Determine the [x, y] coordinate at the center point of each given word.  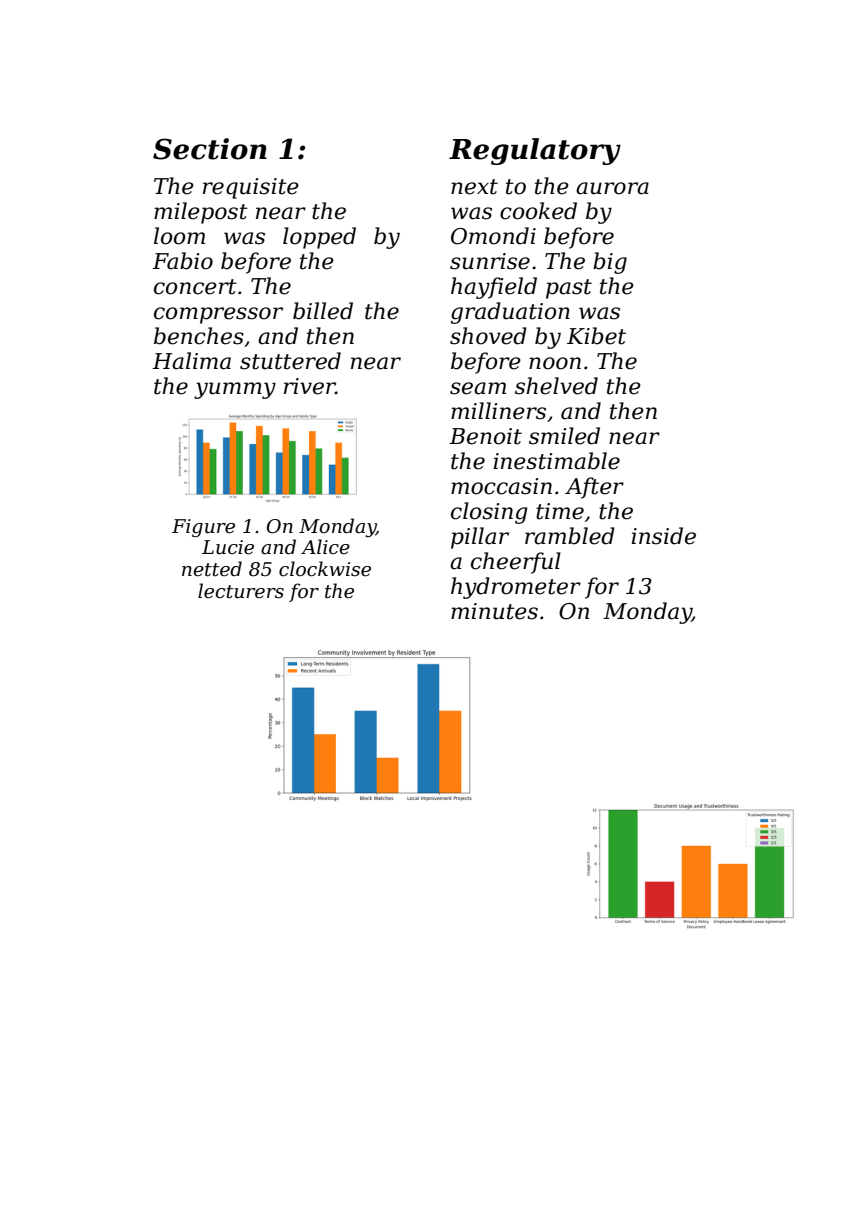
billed [323, 311]
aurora [612, 188]
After [594, 488]
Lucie [228, 547]
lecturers [241, 591]
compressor [218, 315]
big [610, 263]
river [310, 386]
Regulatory [535, 151]
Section [210, 149]
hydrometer [516, 588]
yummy [235, 390]
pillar [480, 538]
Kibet [596, 336]
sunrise [490, 261]
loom [179, 236]
